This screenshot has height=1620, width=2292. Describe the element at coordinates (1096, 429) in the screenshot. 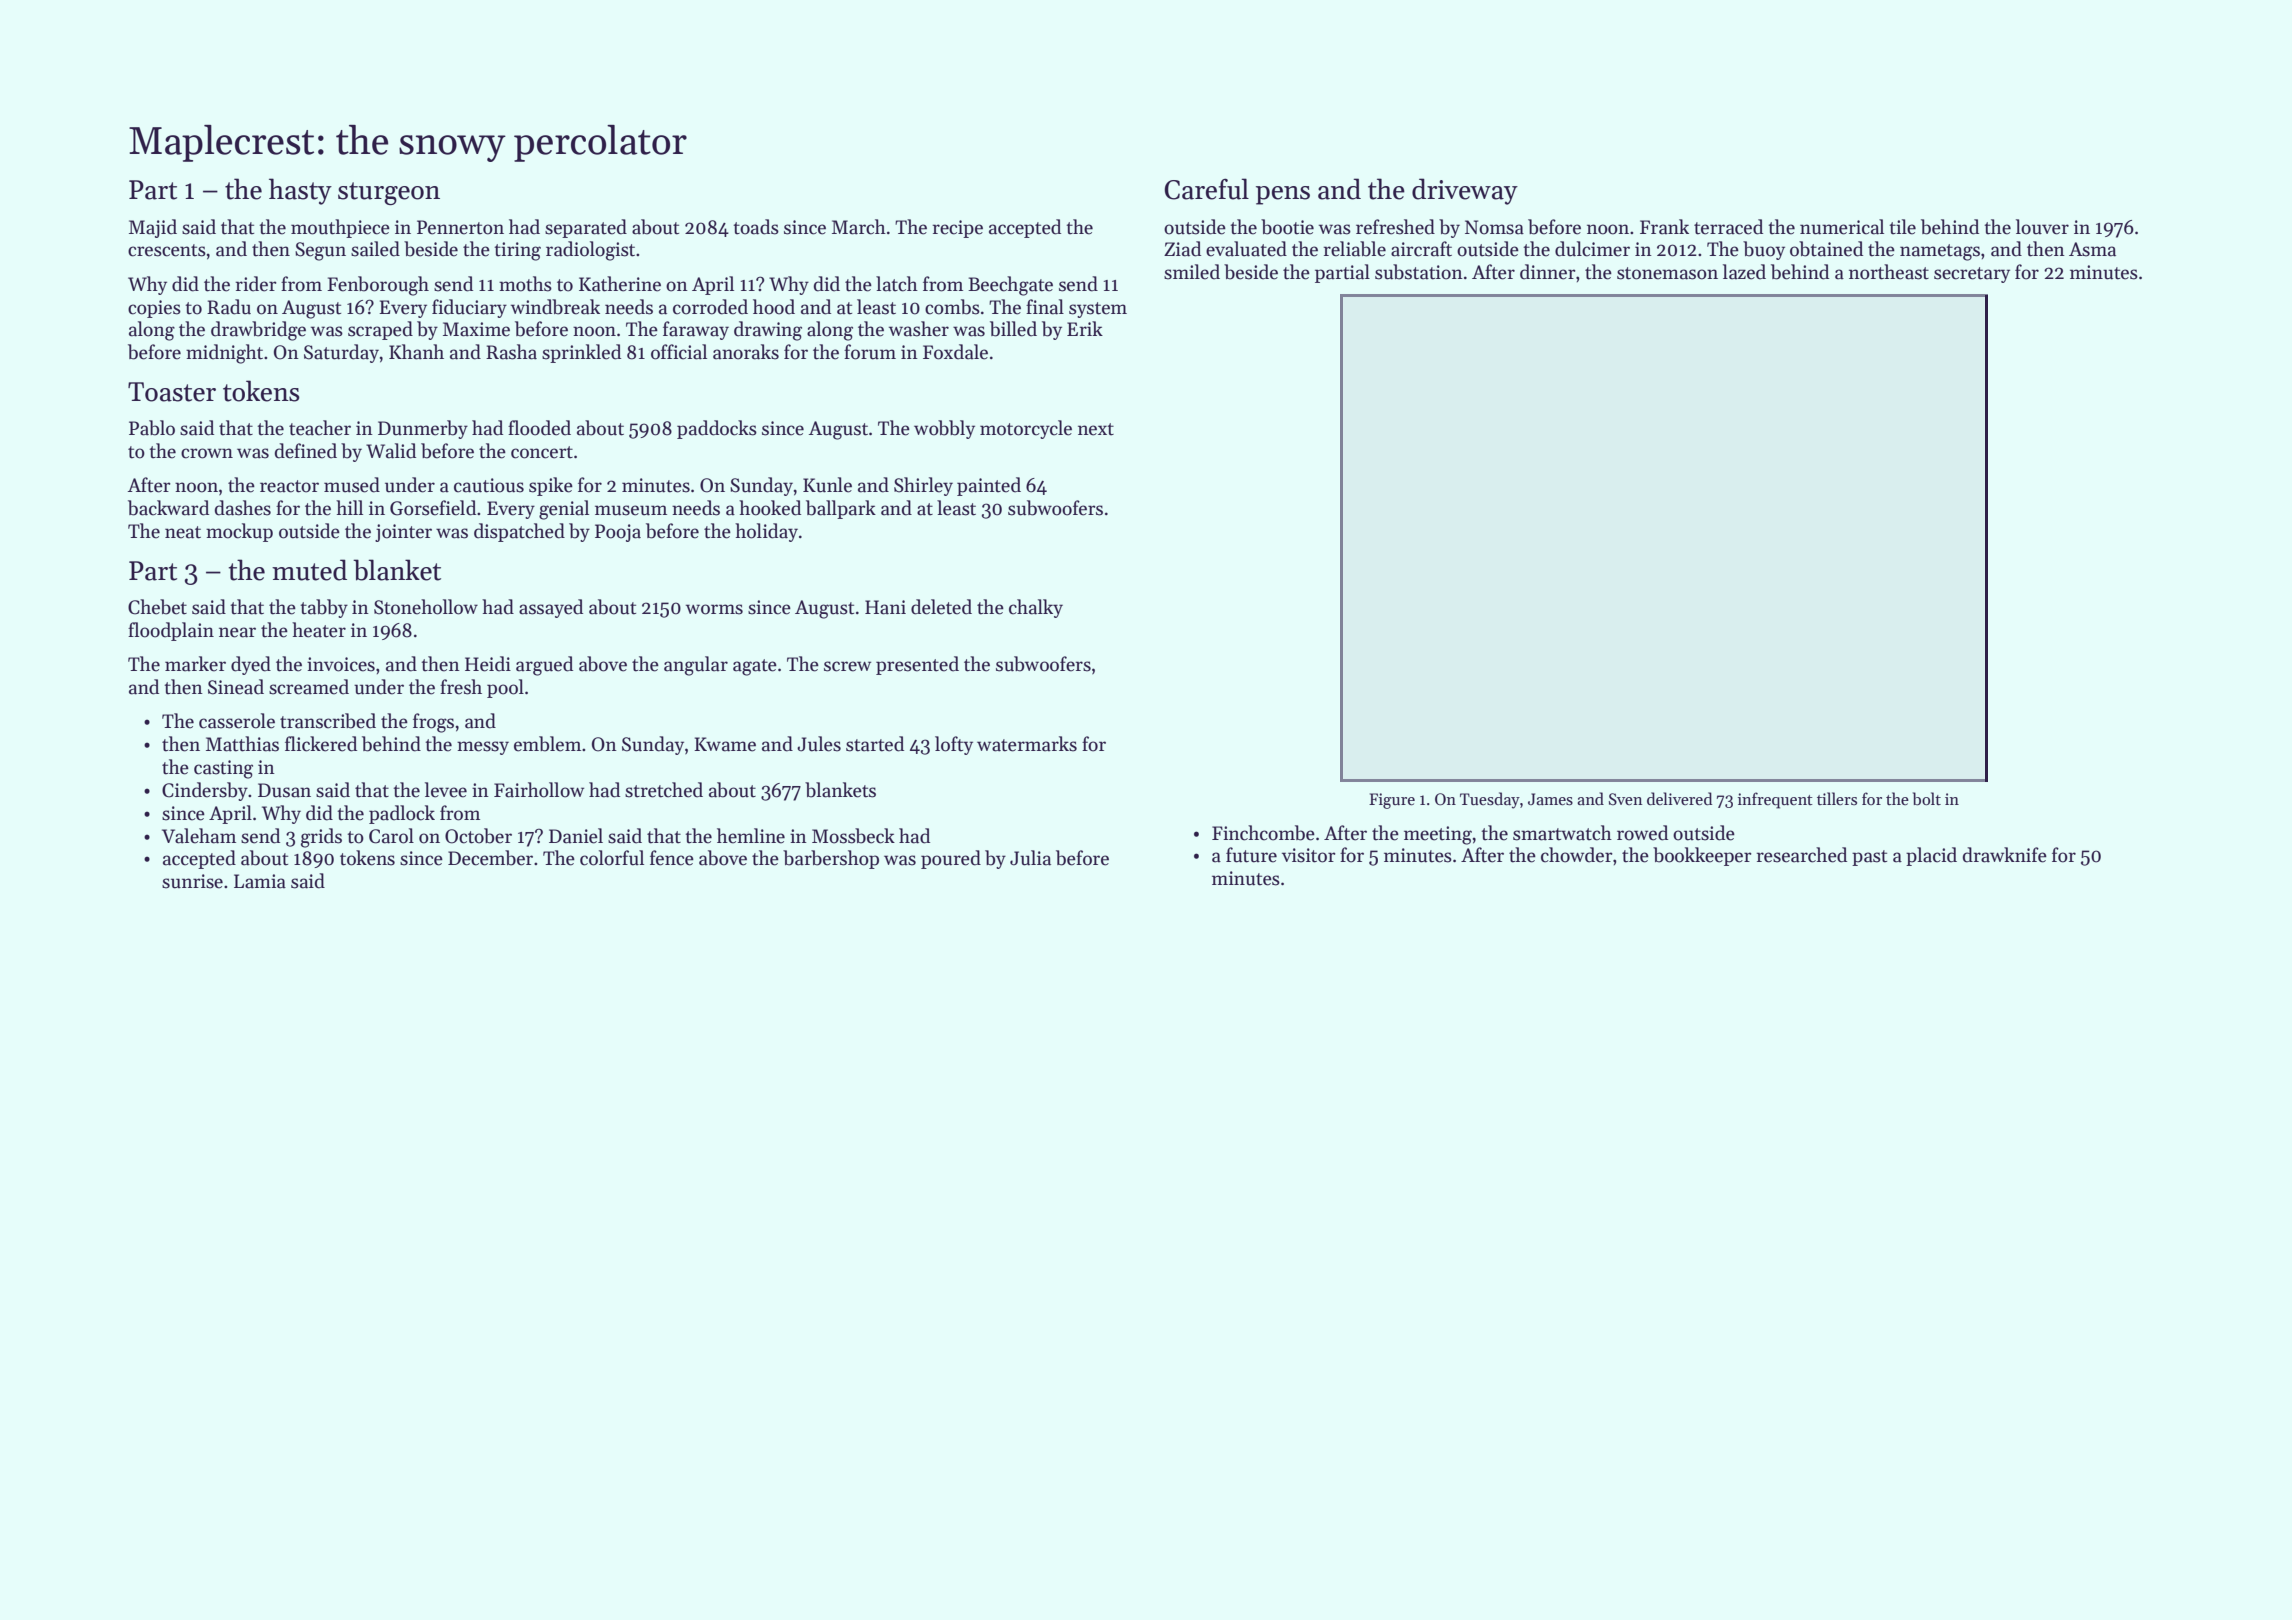

I see `next` at that location.
